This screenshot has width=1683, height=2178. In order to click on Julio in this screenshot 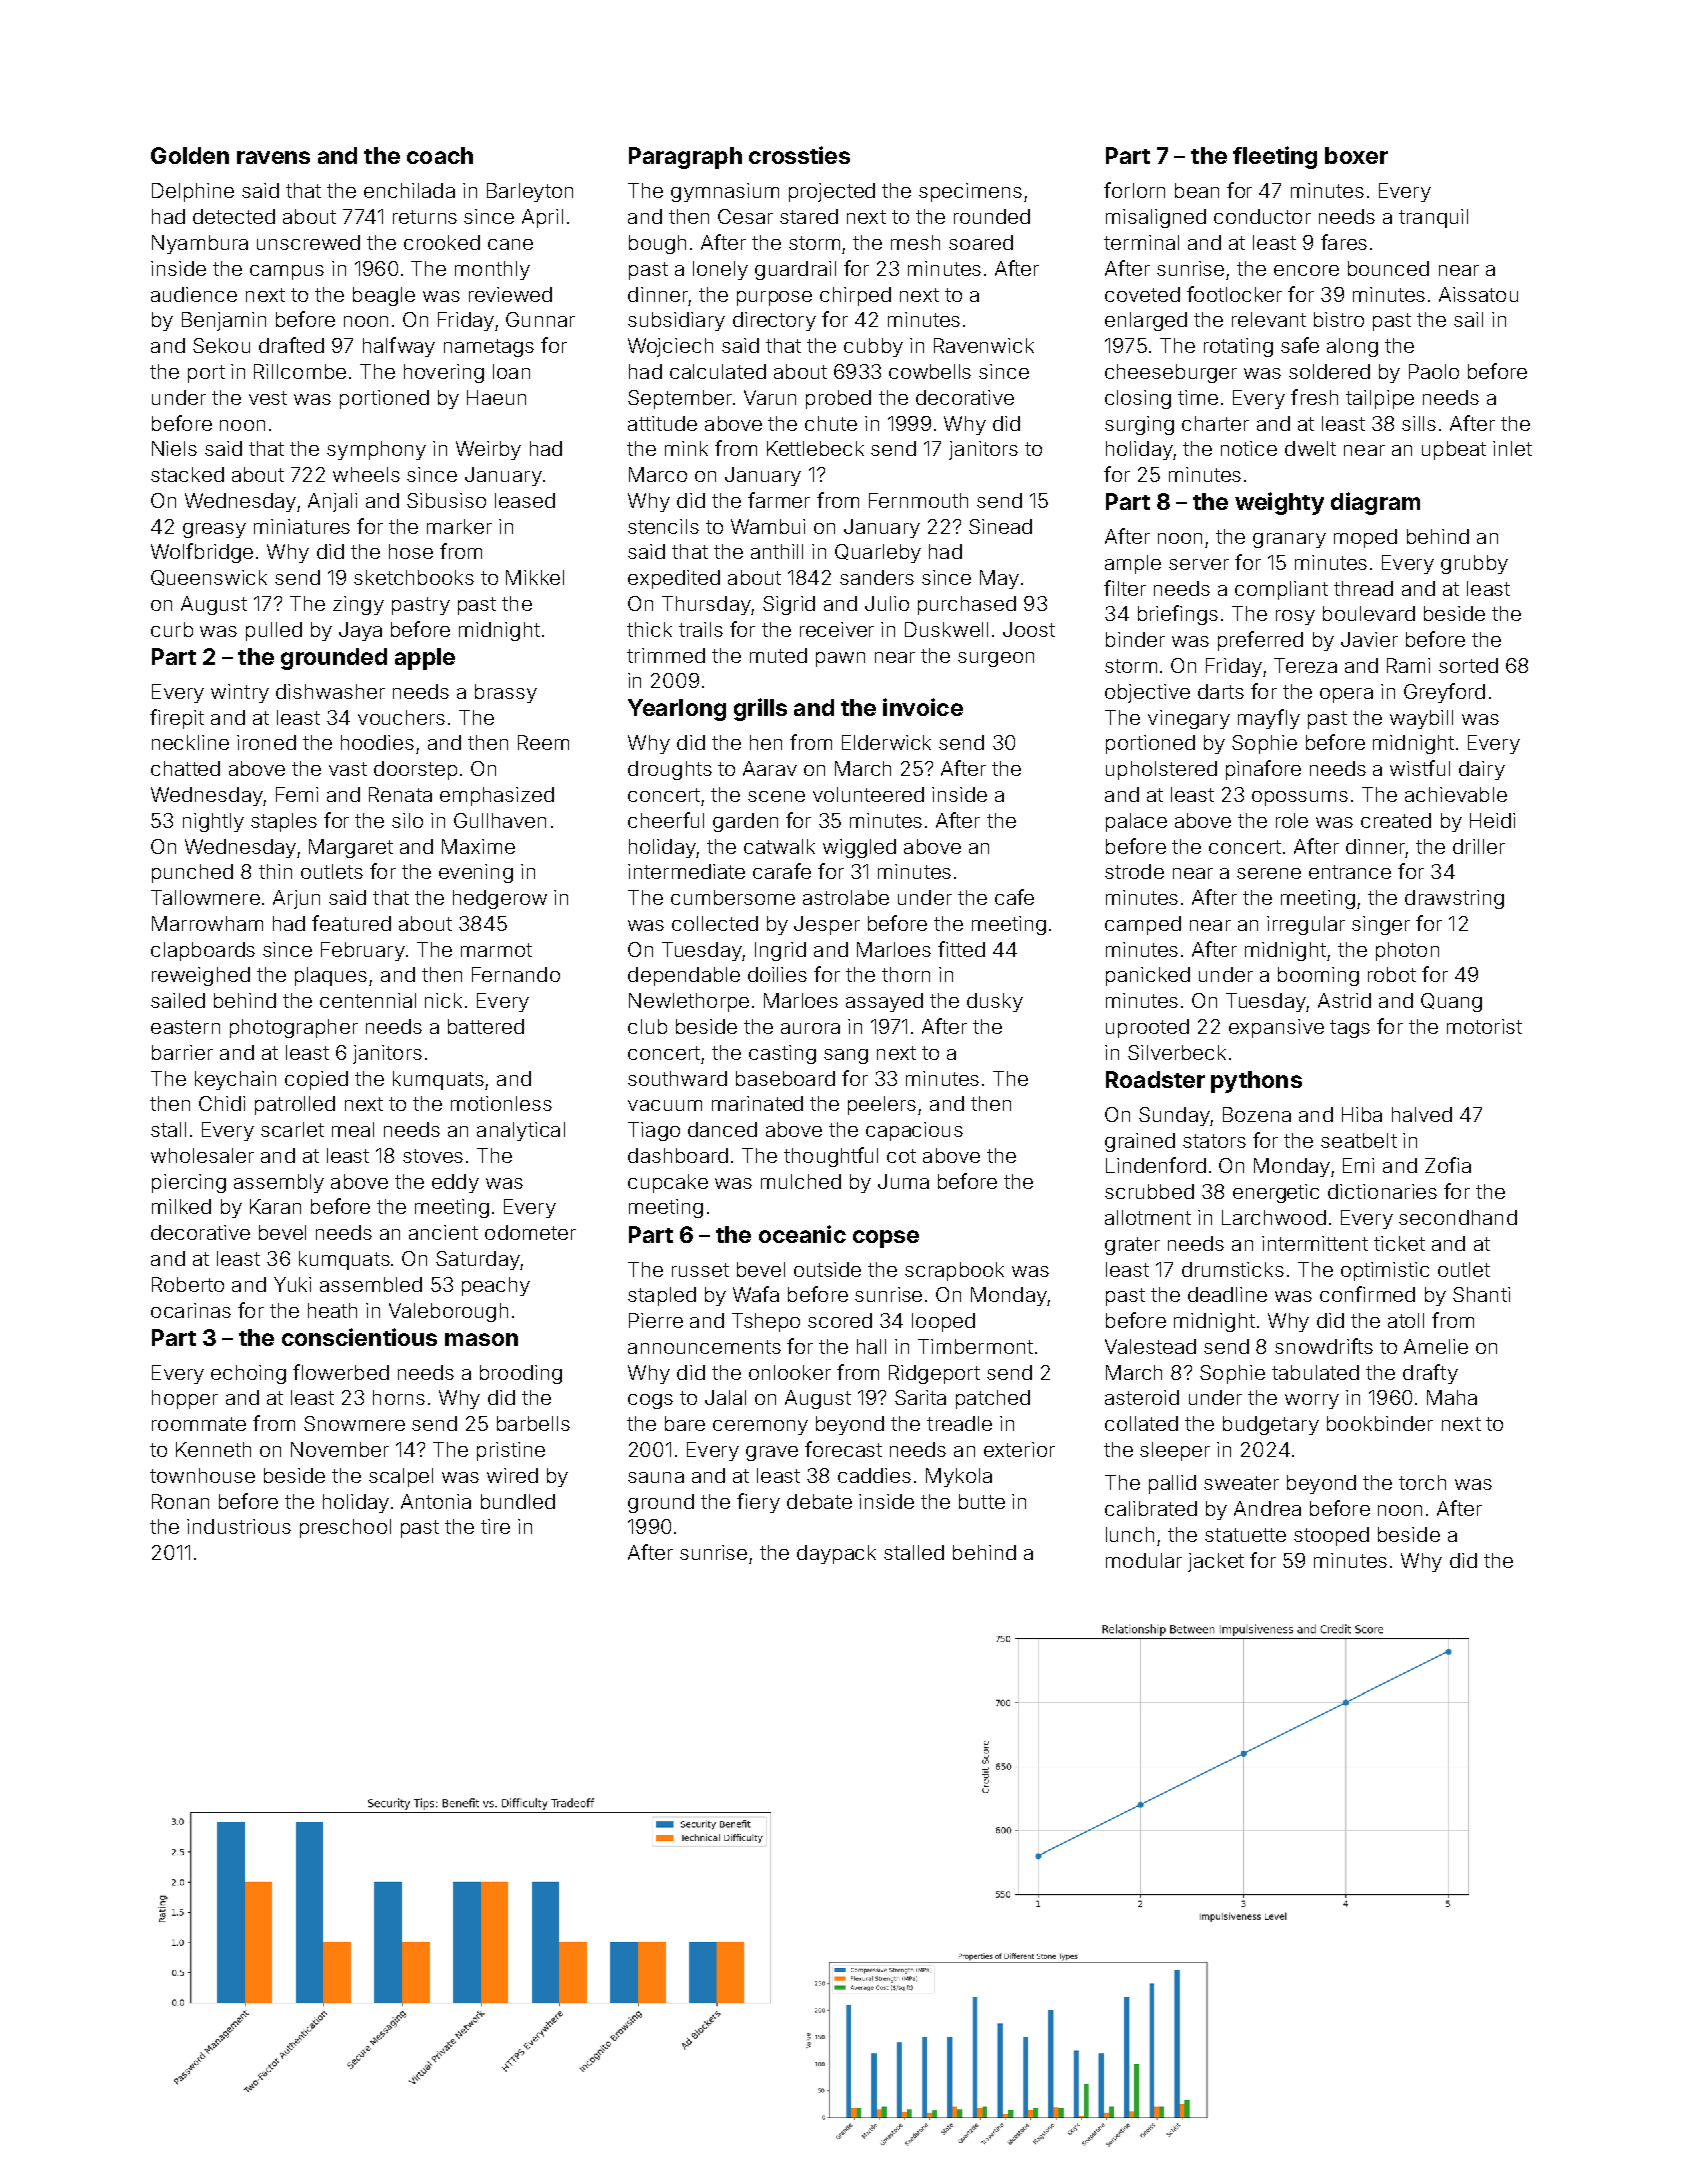, I will do `click(887, 603)`.
